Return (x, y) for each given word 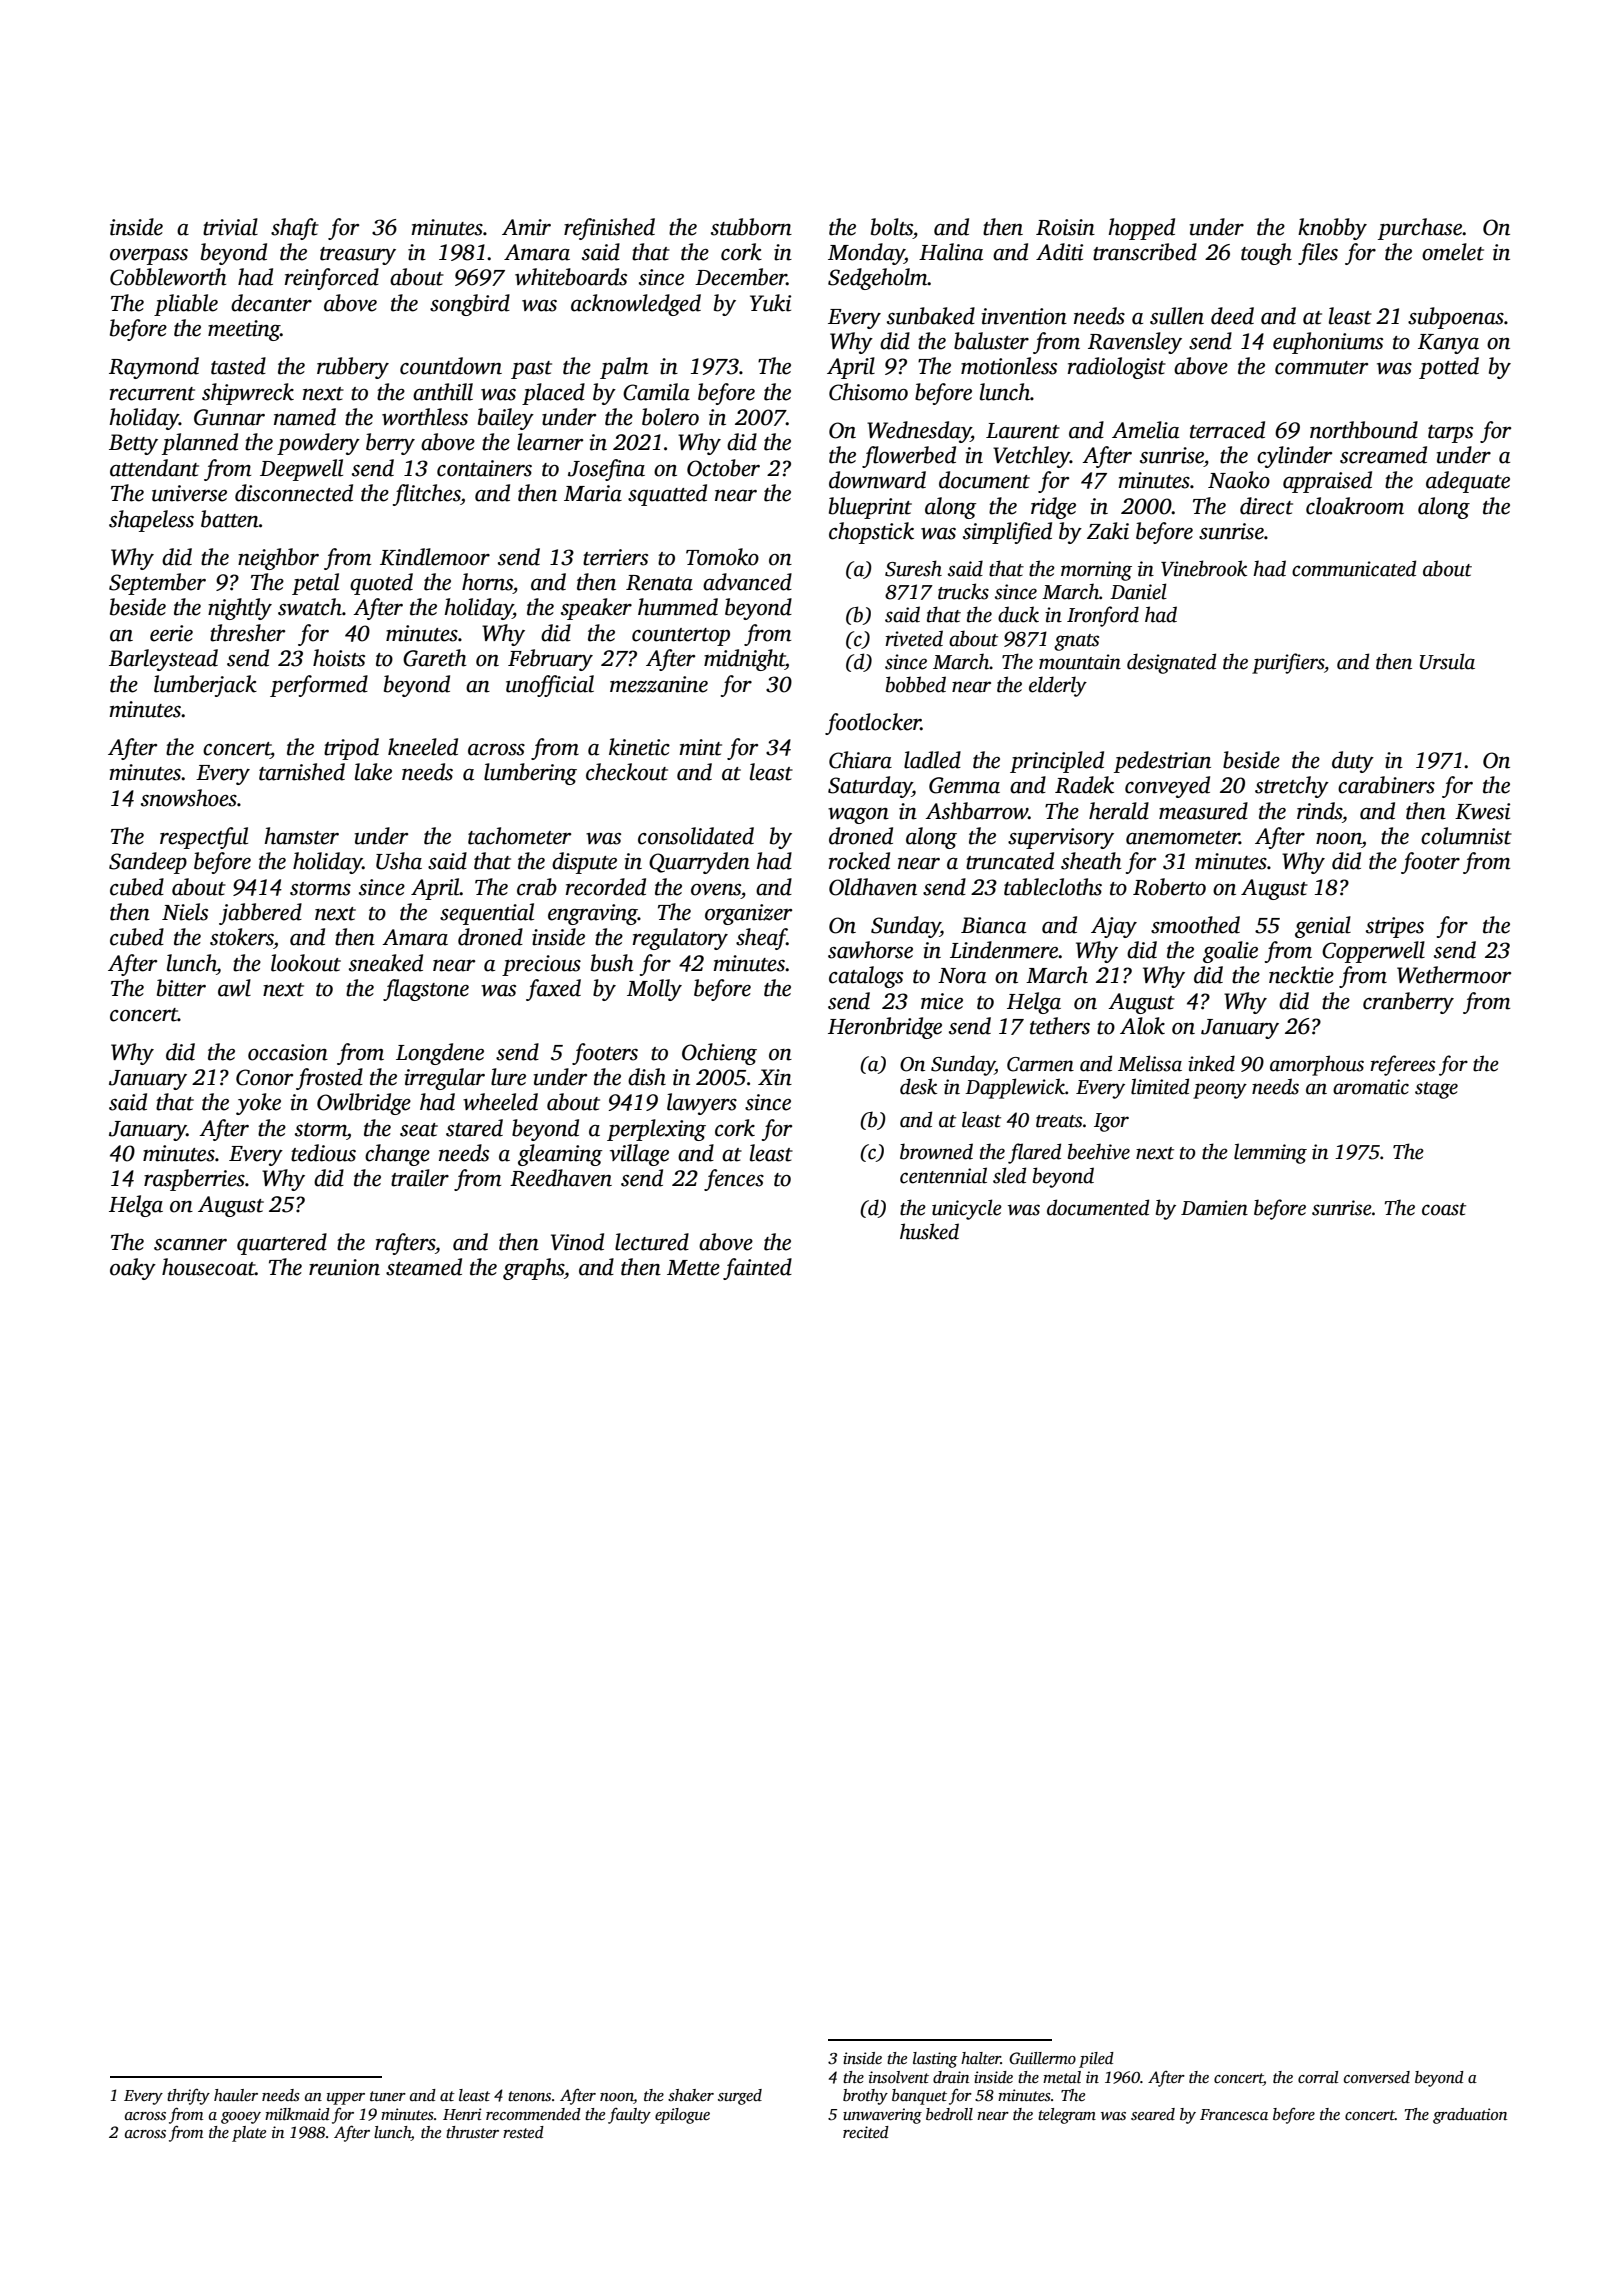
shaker (691, 2095)
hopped (1141, 229)
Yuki (770, 303)
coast (1444, 1209)
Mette (693, 1268)
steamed (424, 1267)
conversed (1377, 2077)
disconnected (294, 493)
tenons (529, 2096)
